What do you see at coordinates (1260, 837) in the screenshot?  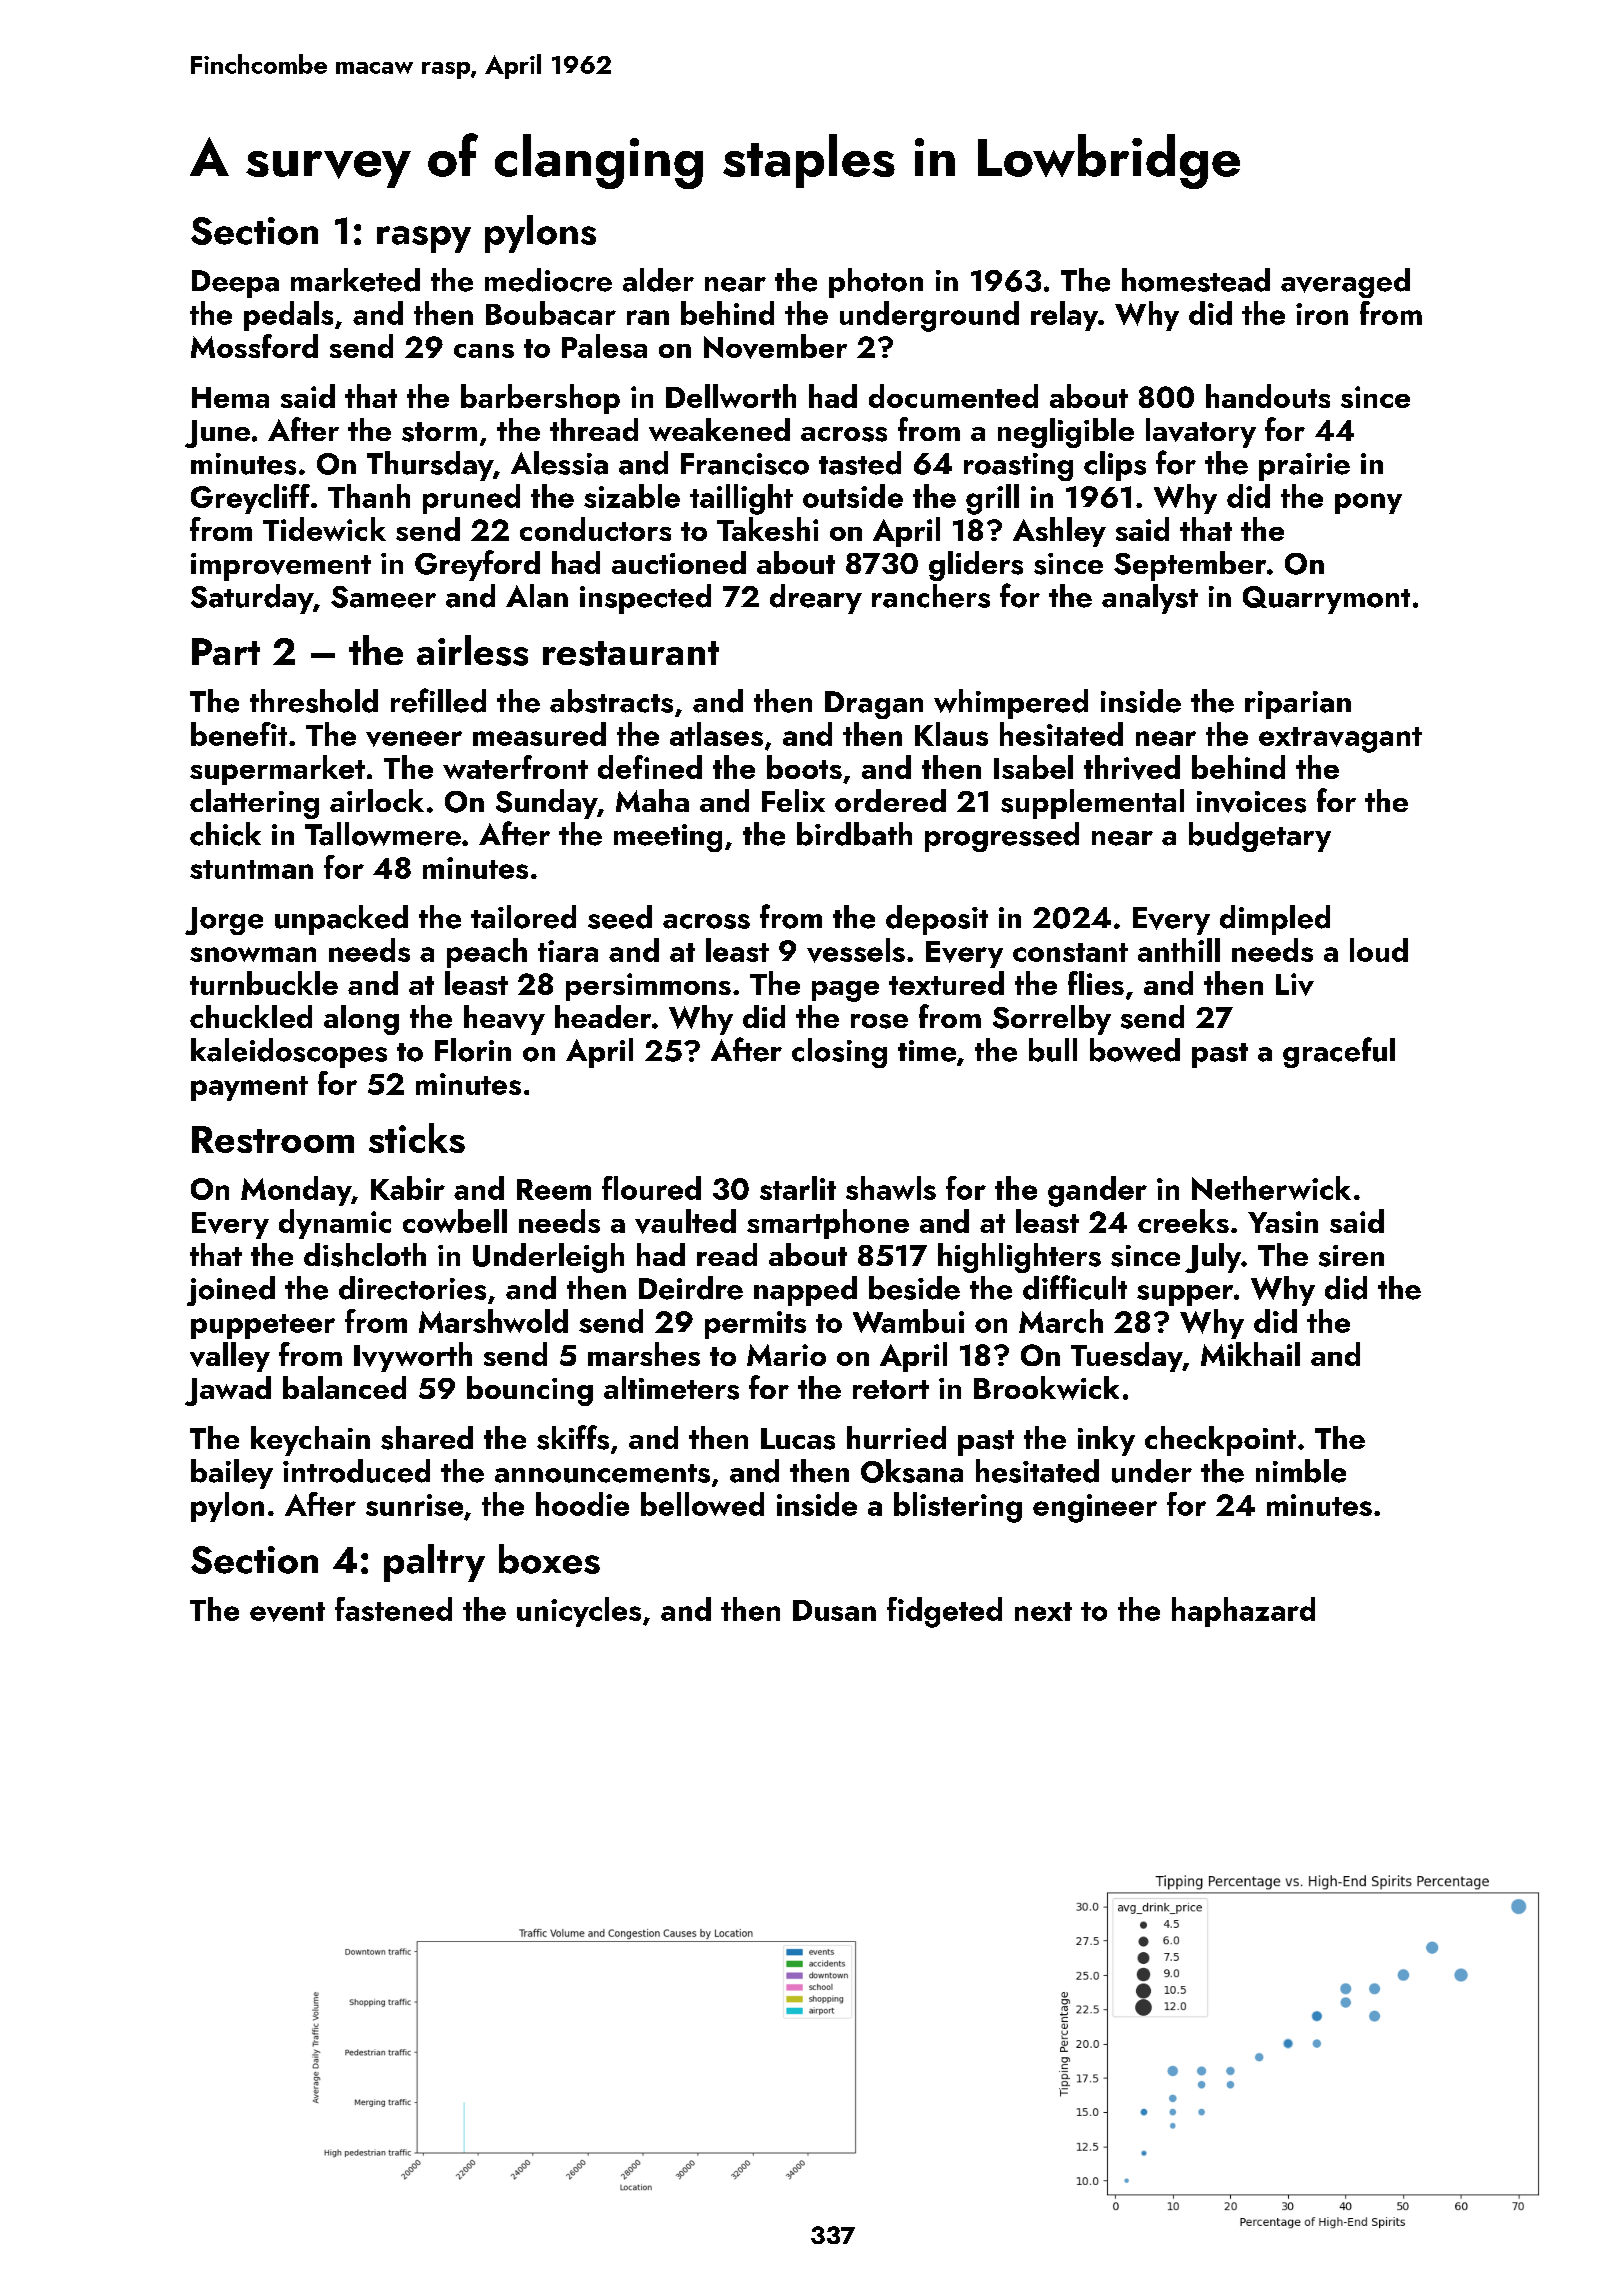 I see `budgetary` at bounding box center [1260, 837].
